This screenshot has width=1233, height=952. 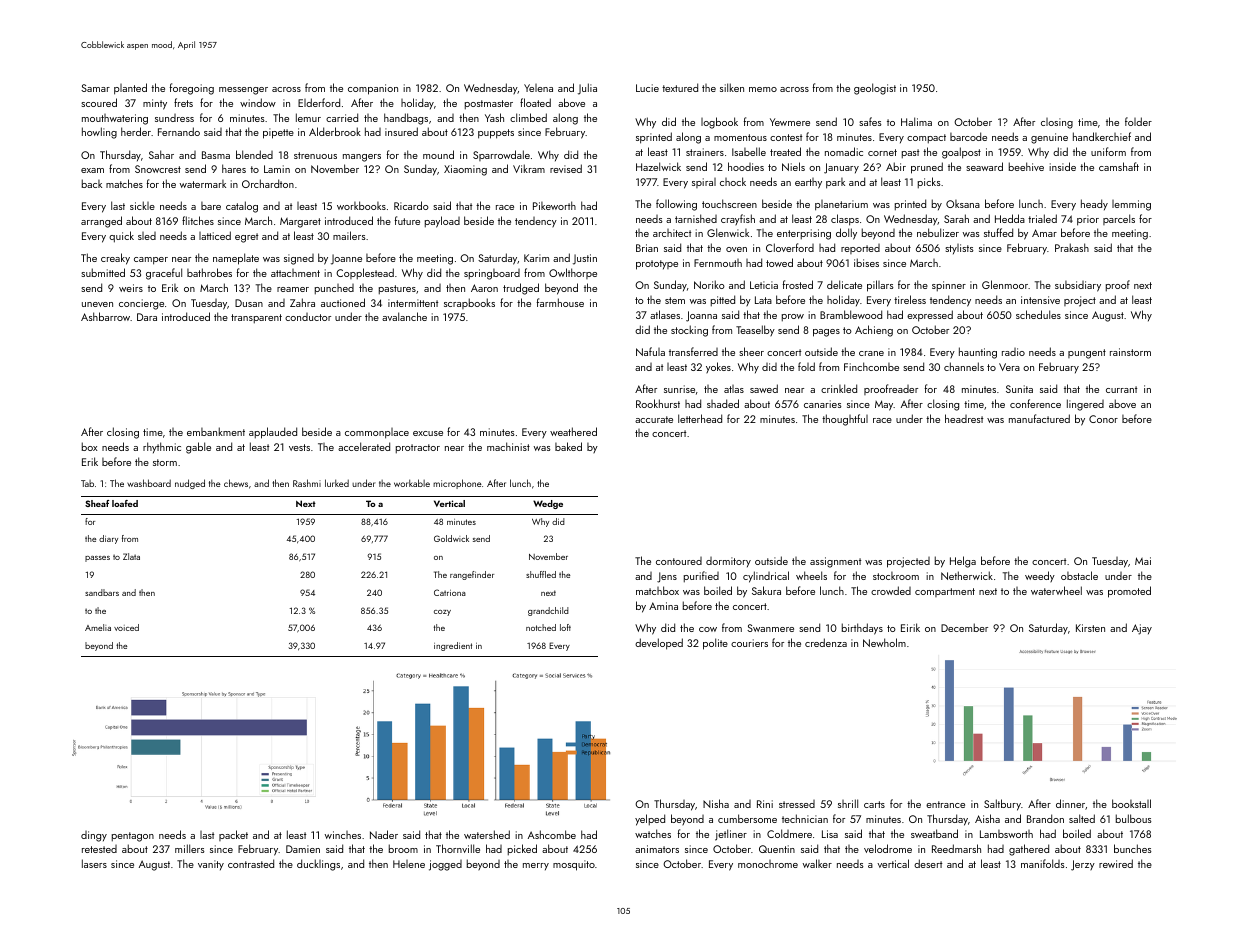 What do you see at coordinates (1119, 166) in the screenshot?
I see `camshaft` at bounding box center [1119, 166].
